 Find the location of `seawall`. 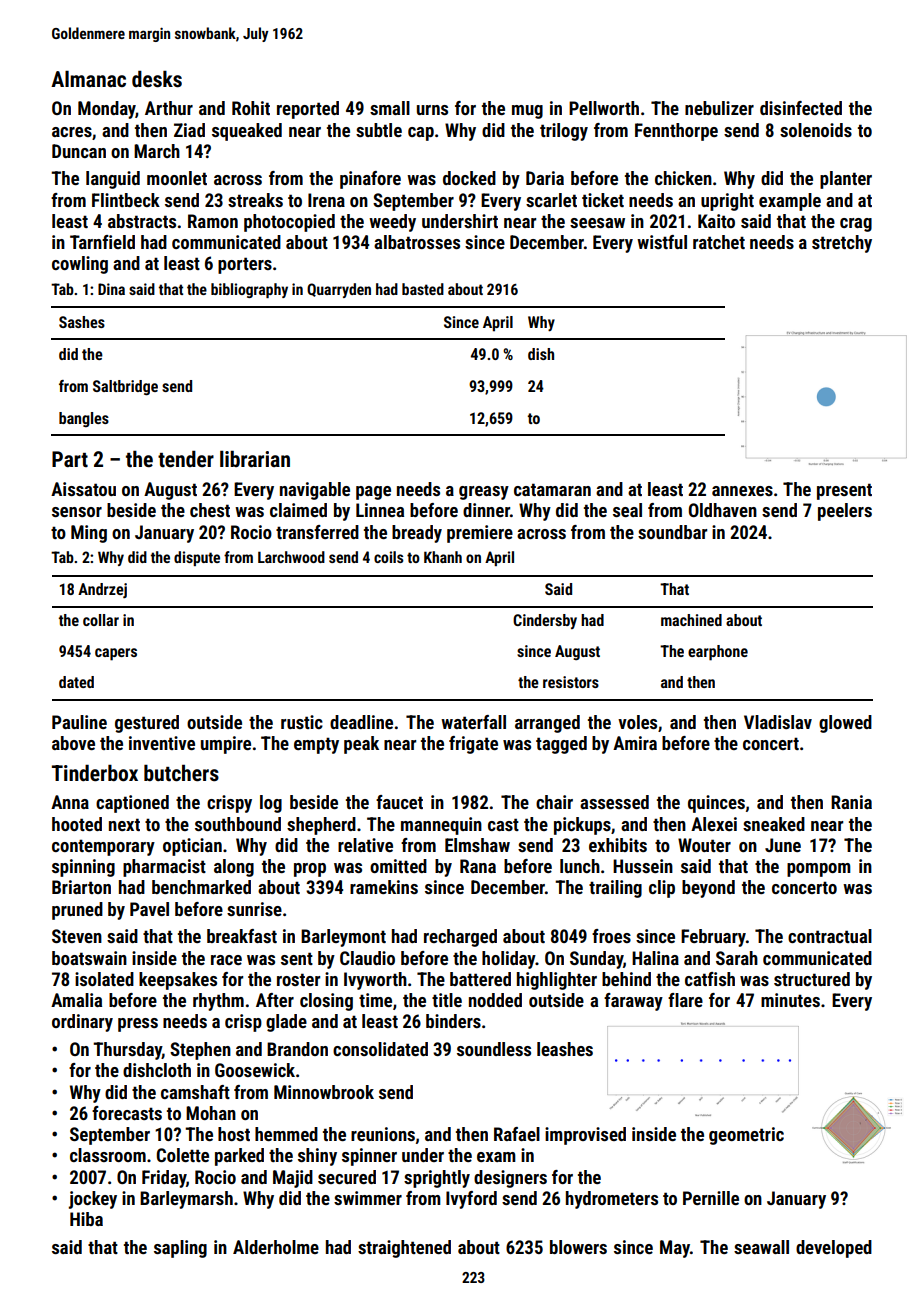

seawall is located at coordinates (761, 1247).
